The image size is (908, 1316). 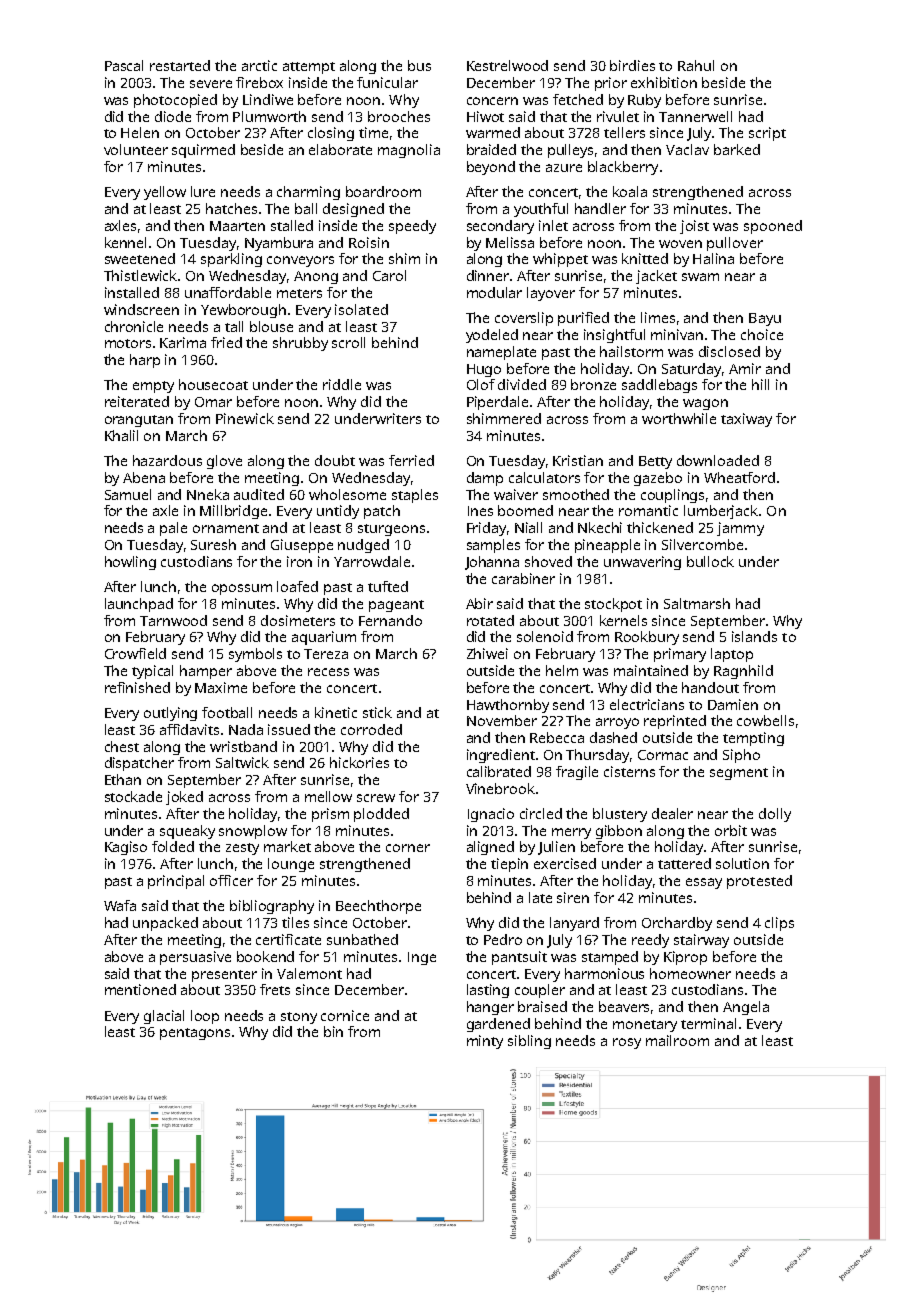 I want to click on solenoid, so click(x=545, y=636).
